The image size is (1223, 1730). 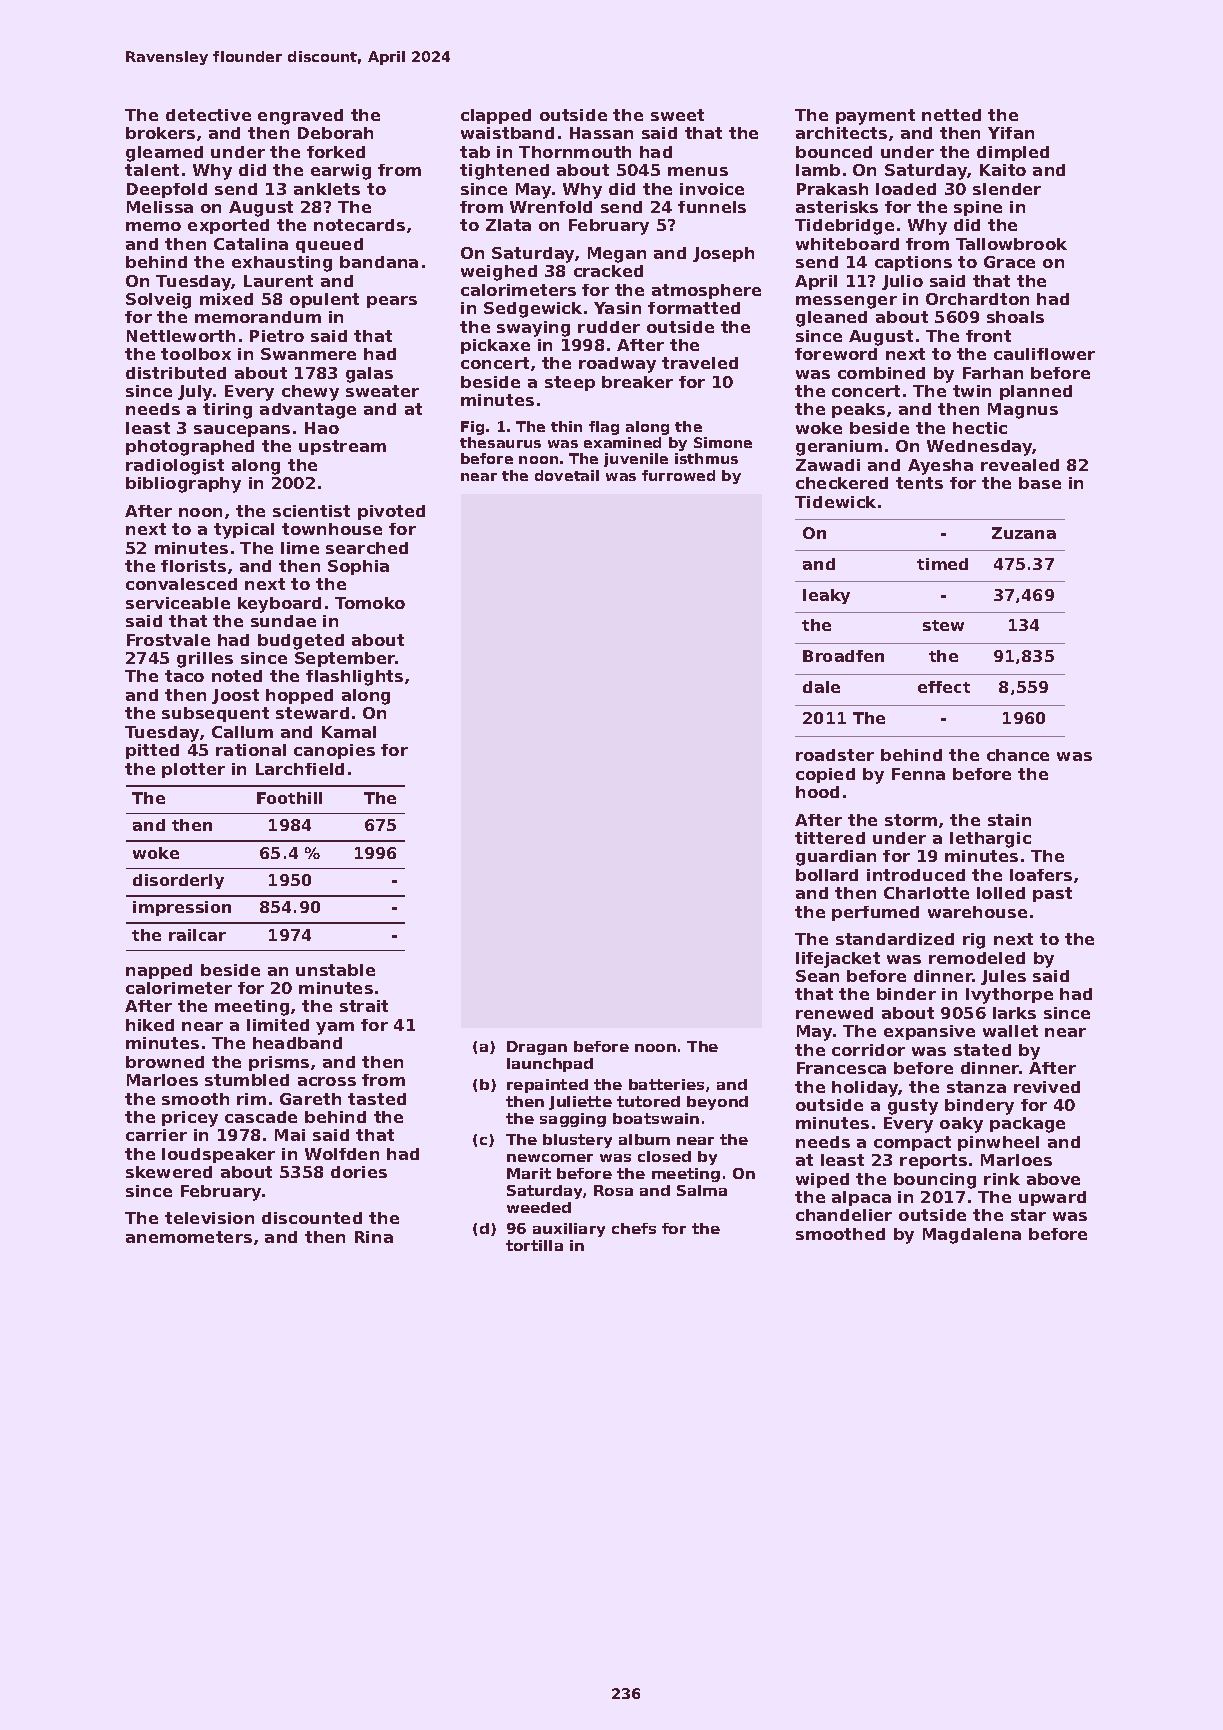 What do you see at coordinates (913, 1107) in the screenshot?
I see `gusty` at bounding box center [913, 1107].
